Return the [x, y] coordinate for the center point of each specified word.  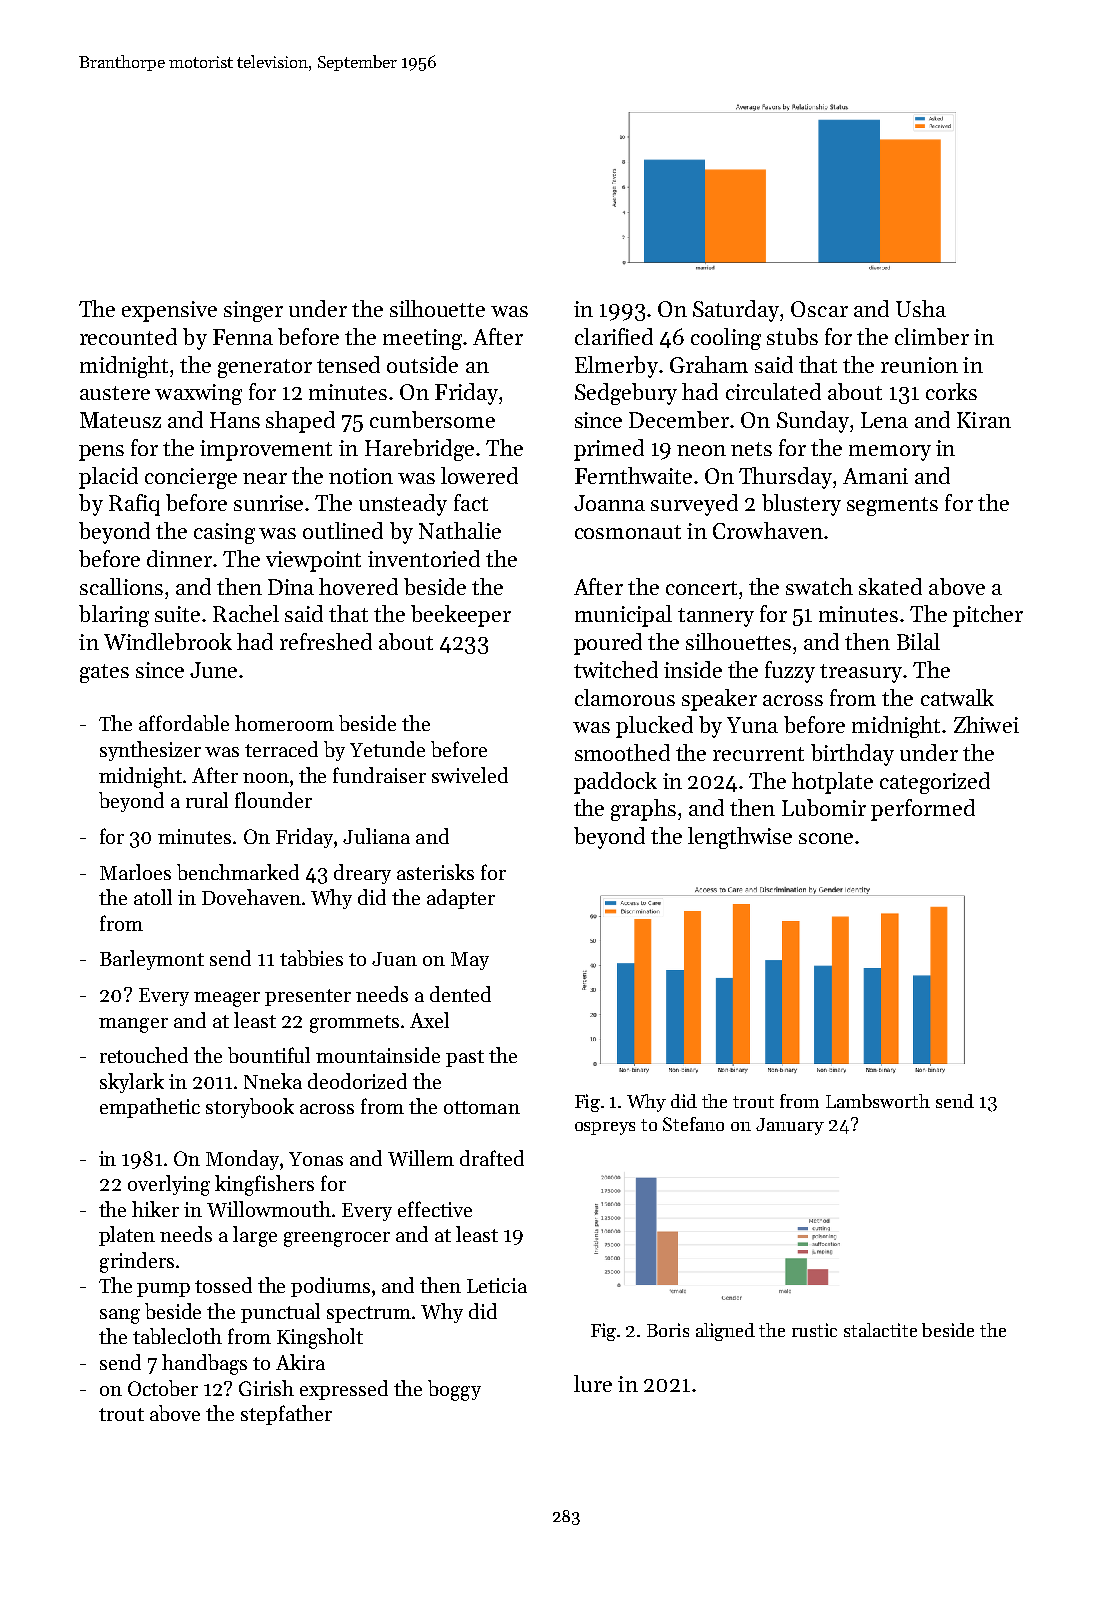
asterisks [435, 872]
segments [892, 506]
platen [127, 1236]
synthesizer [150, 751]
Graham [709, 364]
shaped [300, 422]
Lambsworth [878, 1101]
